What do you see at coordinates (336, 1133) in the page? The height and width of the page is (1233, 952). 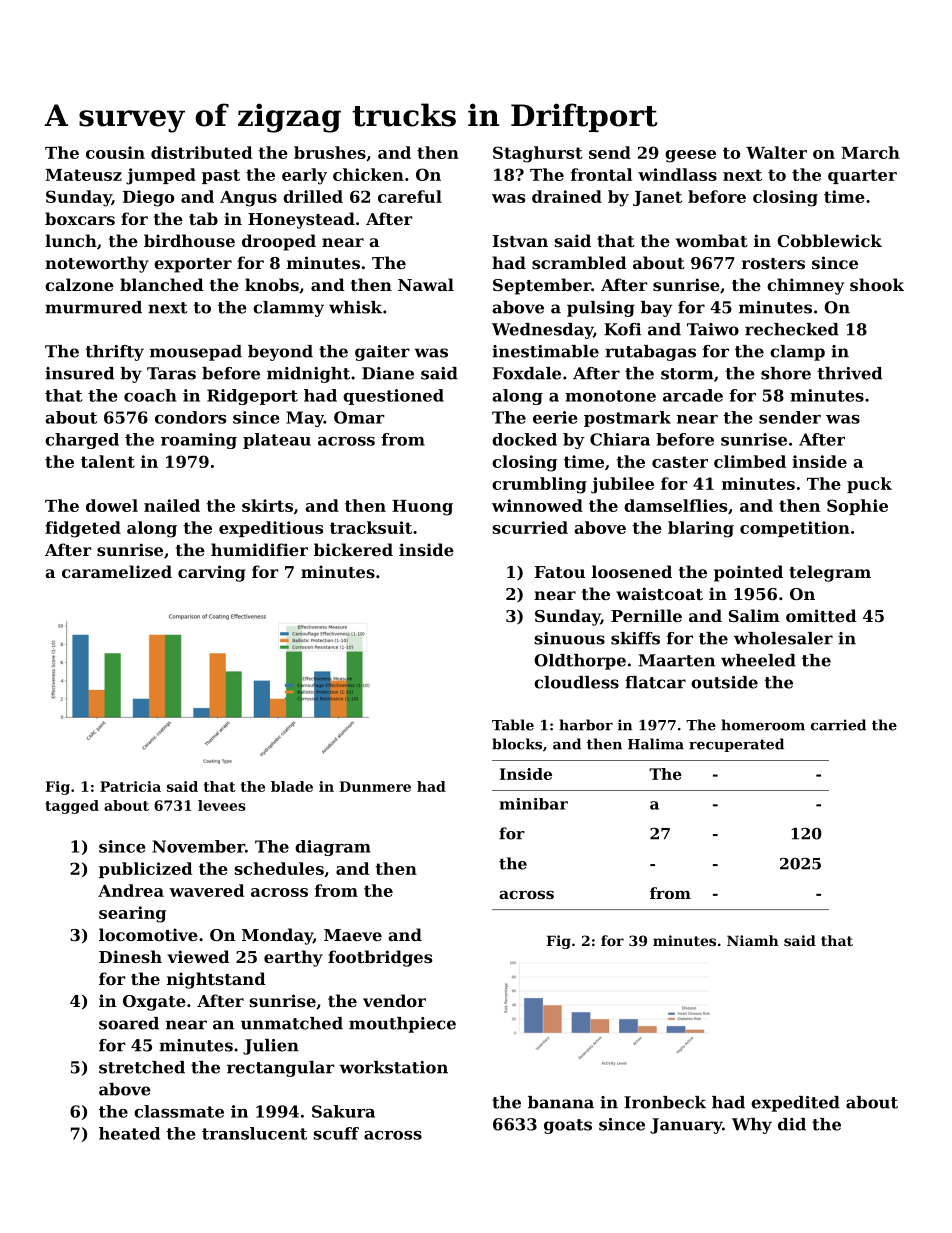 I see `scuff` at bounding box center [336, 1133].
